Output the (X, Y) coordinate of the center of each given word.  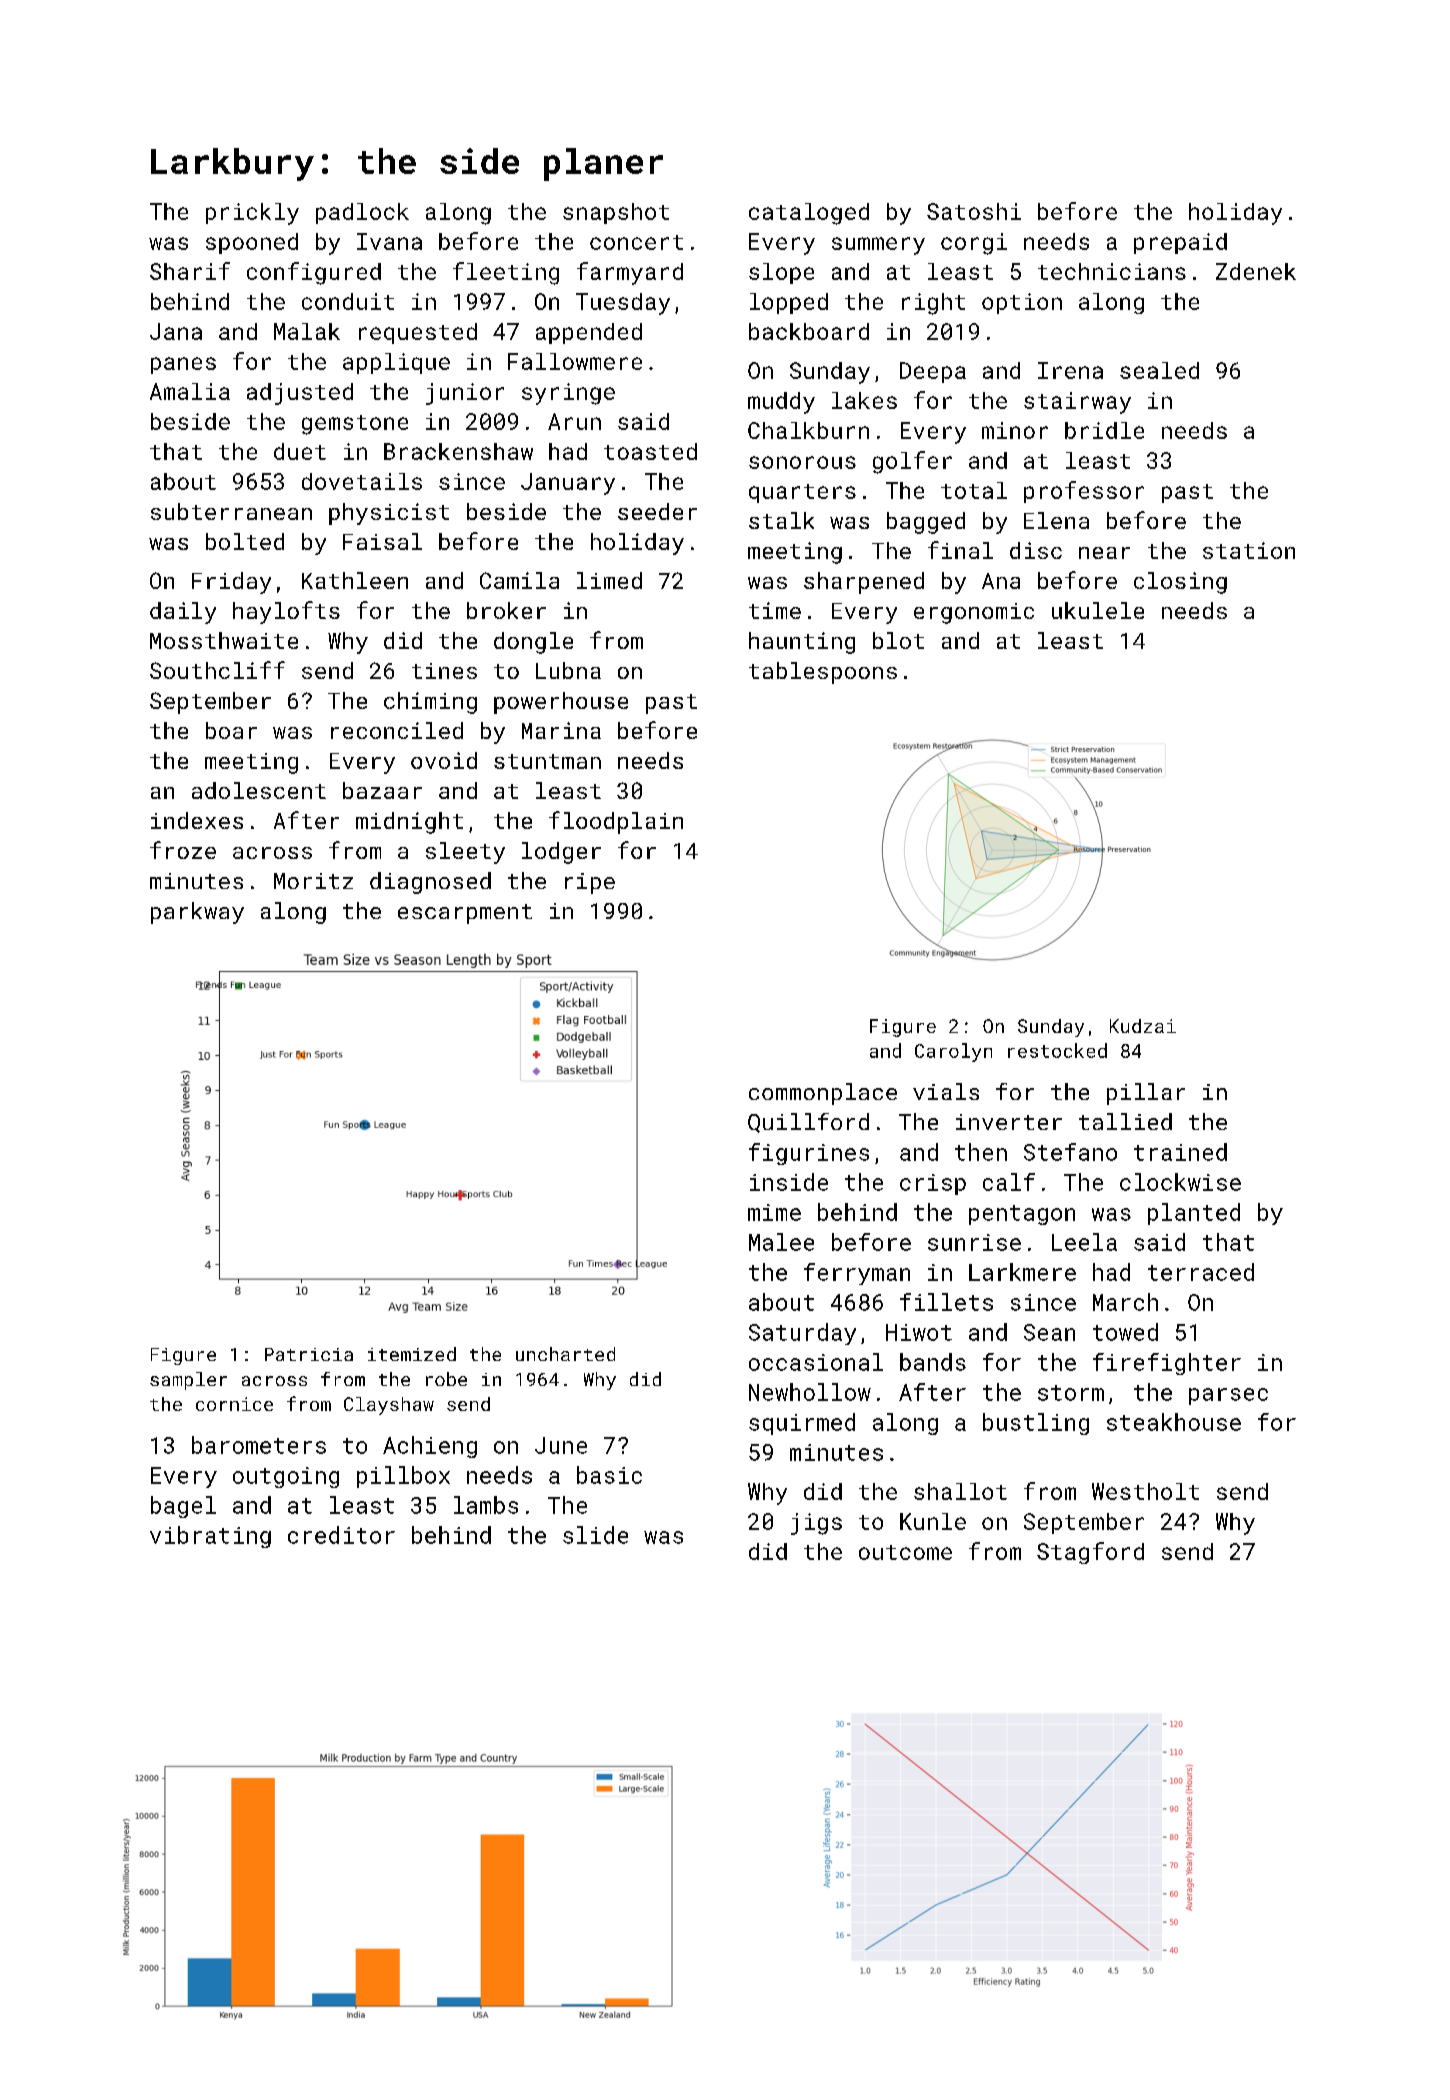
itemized (412, 1354)
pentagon (1022, 1215)
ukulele (1098, 610)
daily (183, 613)
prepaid (1180, 243)
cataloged (809, 214)
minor (1015, 430)
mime (774, 1212)
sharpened (864, 583)
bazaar (382, 790)
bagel (183, 1507)
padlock (362, 213)
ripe (590, 883)
